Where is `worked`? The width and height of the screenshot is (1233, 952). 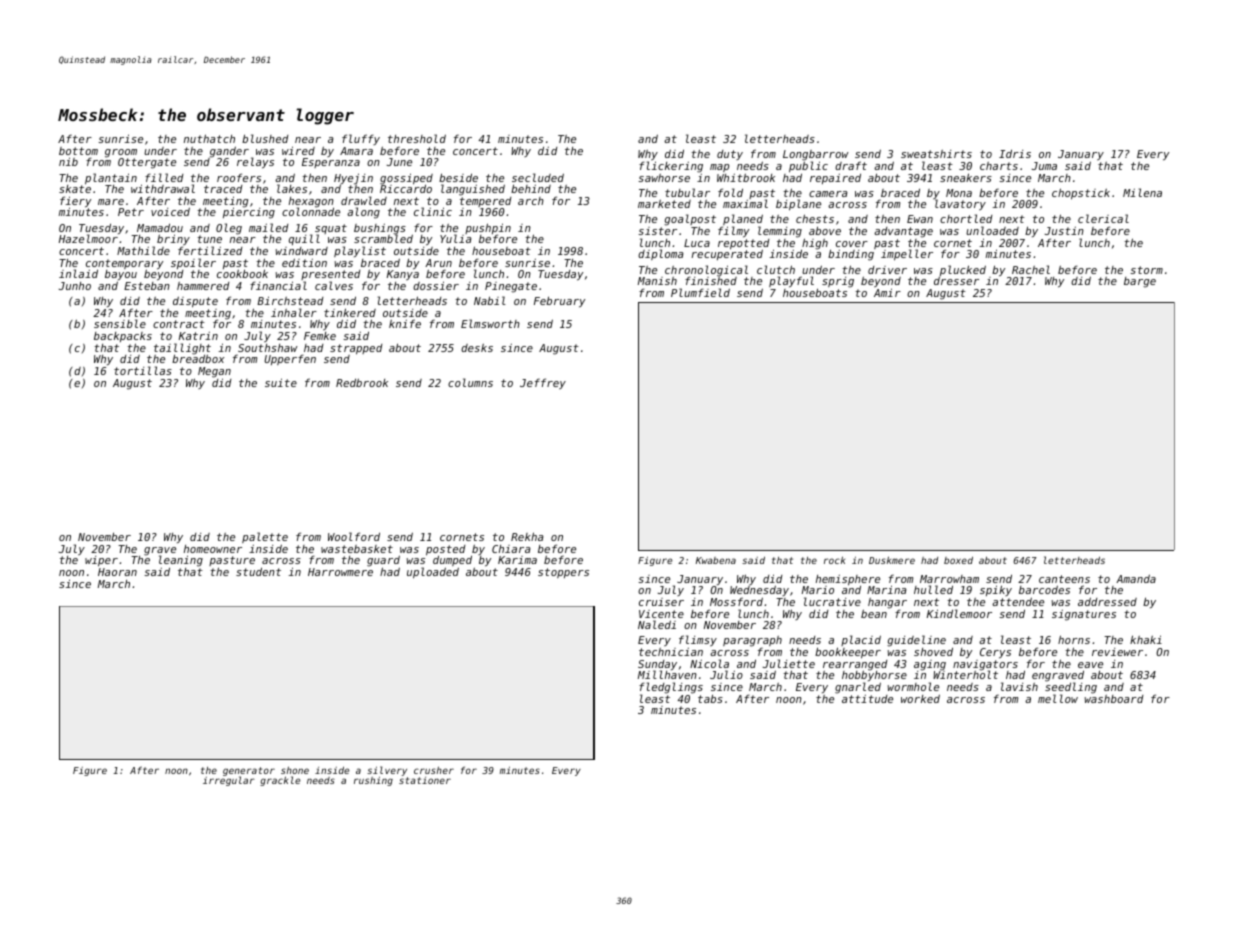 worked is located at coordinates (920, 698).
